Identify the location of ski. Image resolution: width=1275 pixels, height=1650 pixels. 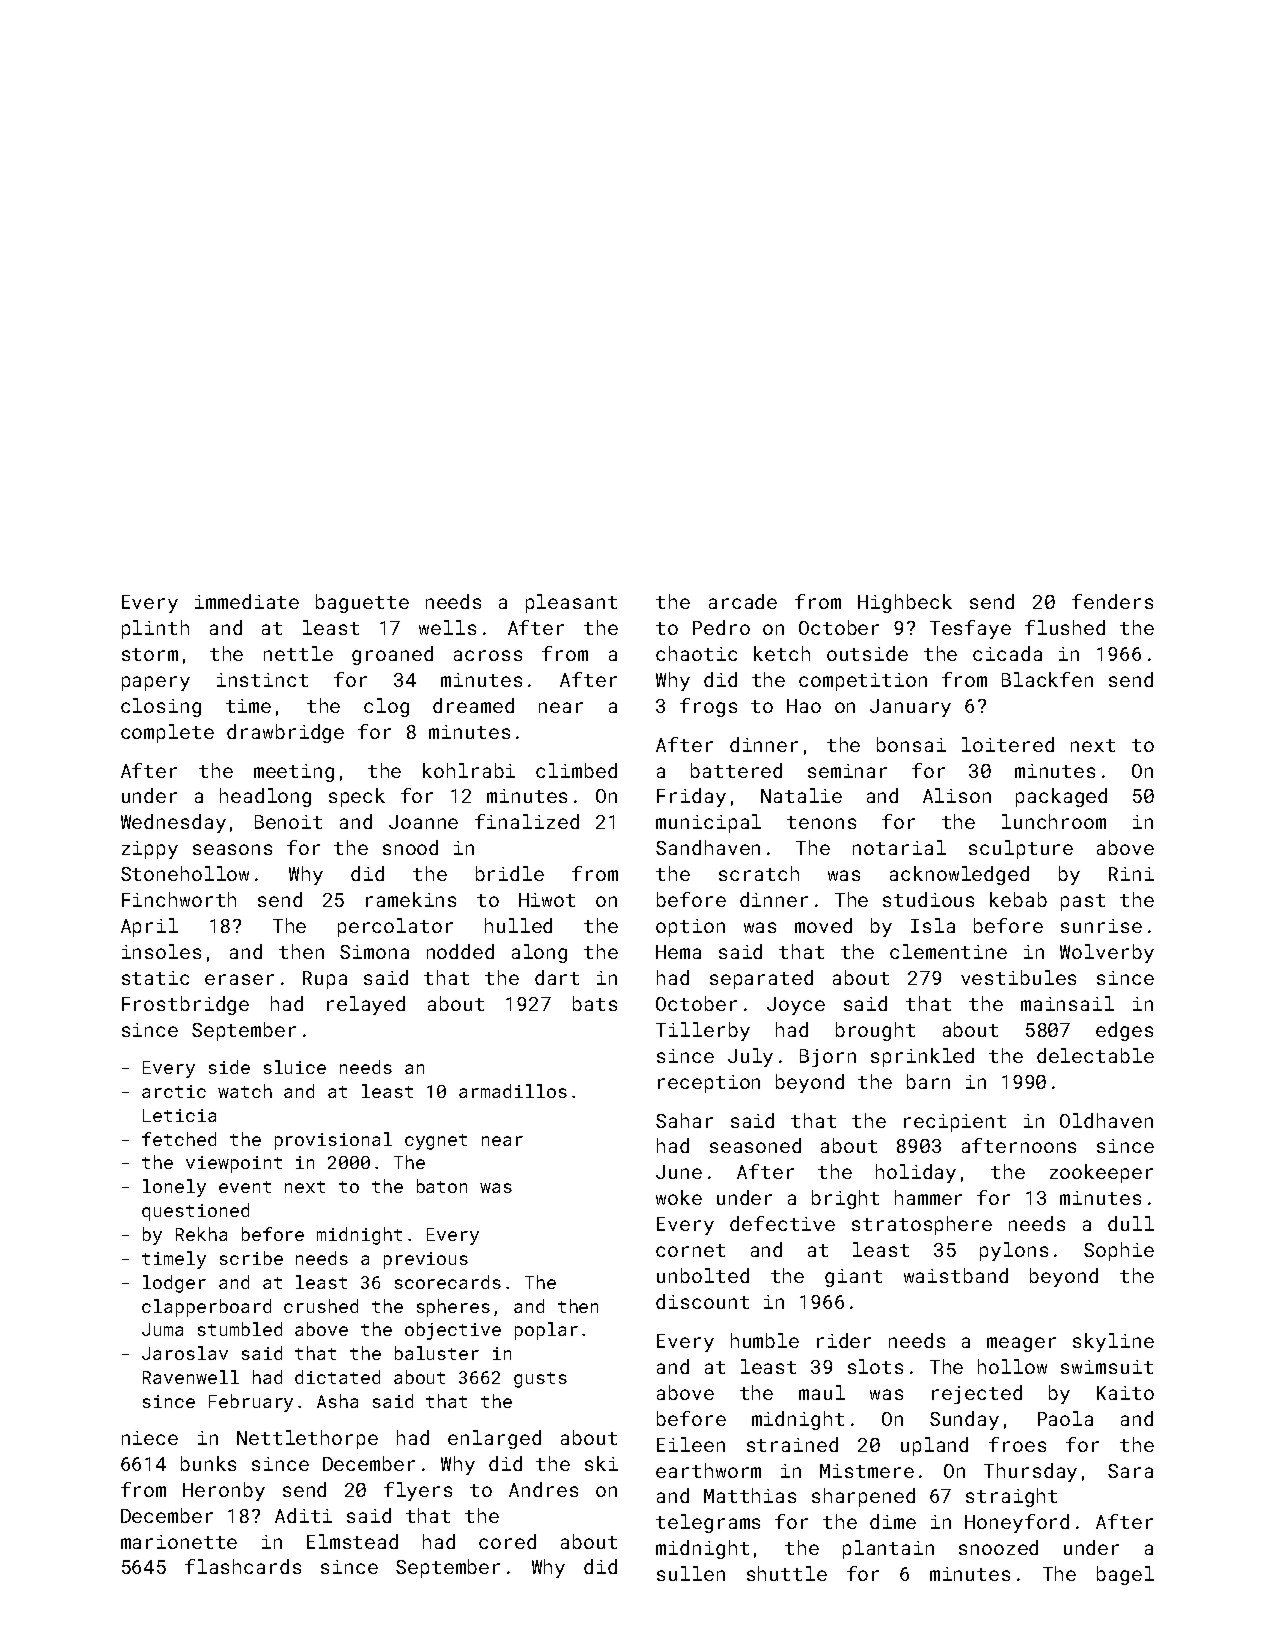
(601, 1463).
